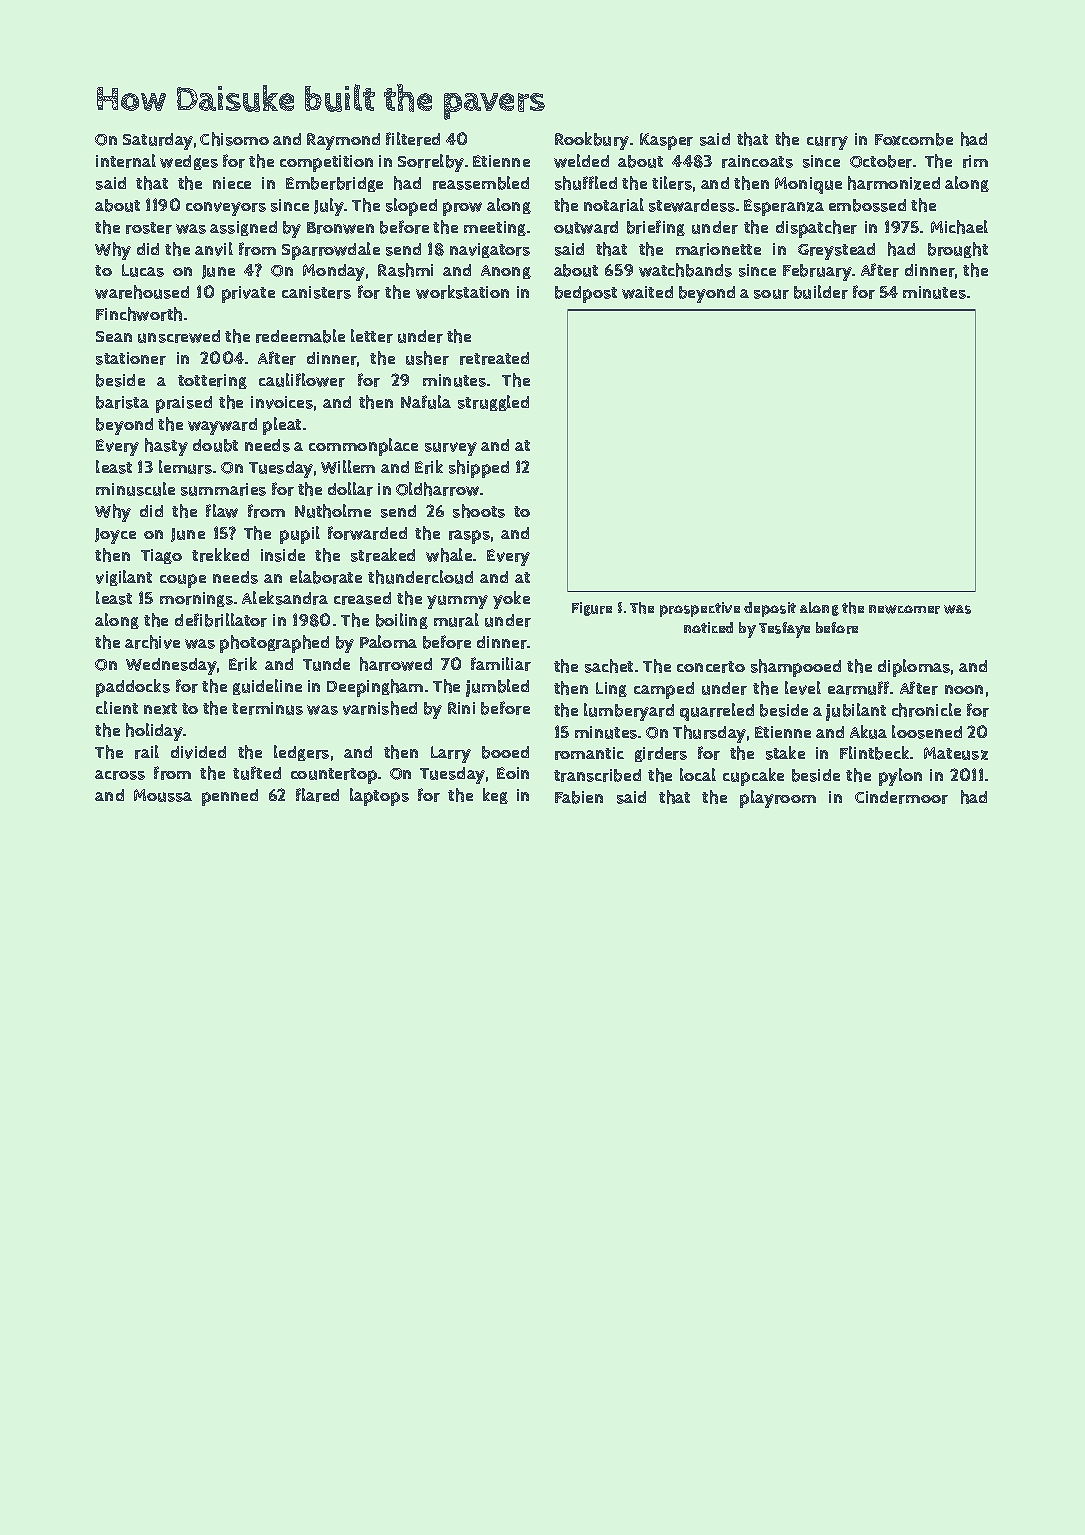  I want to click on Kasper, so click(666, 141).
